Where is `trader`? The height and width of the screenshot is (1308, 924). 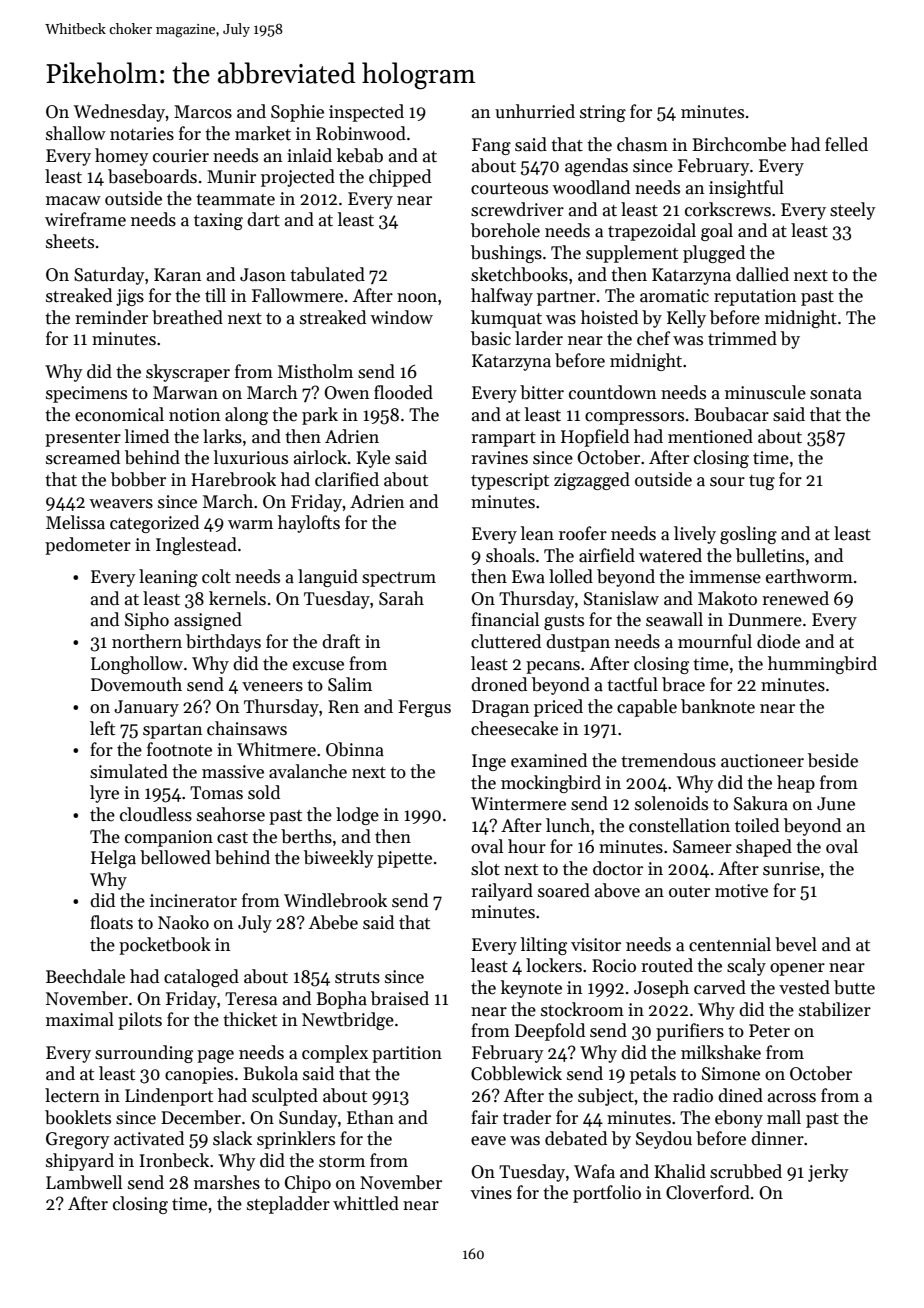
trader is located at coordinates (527, 1117).
